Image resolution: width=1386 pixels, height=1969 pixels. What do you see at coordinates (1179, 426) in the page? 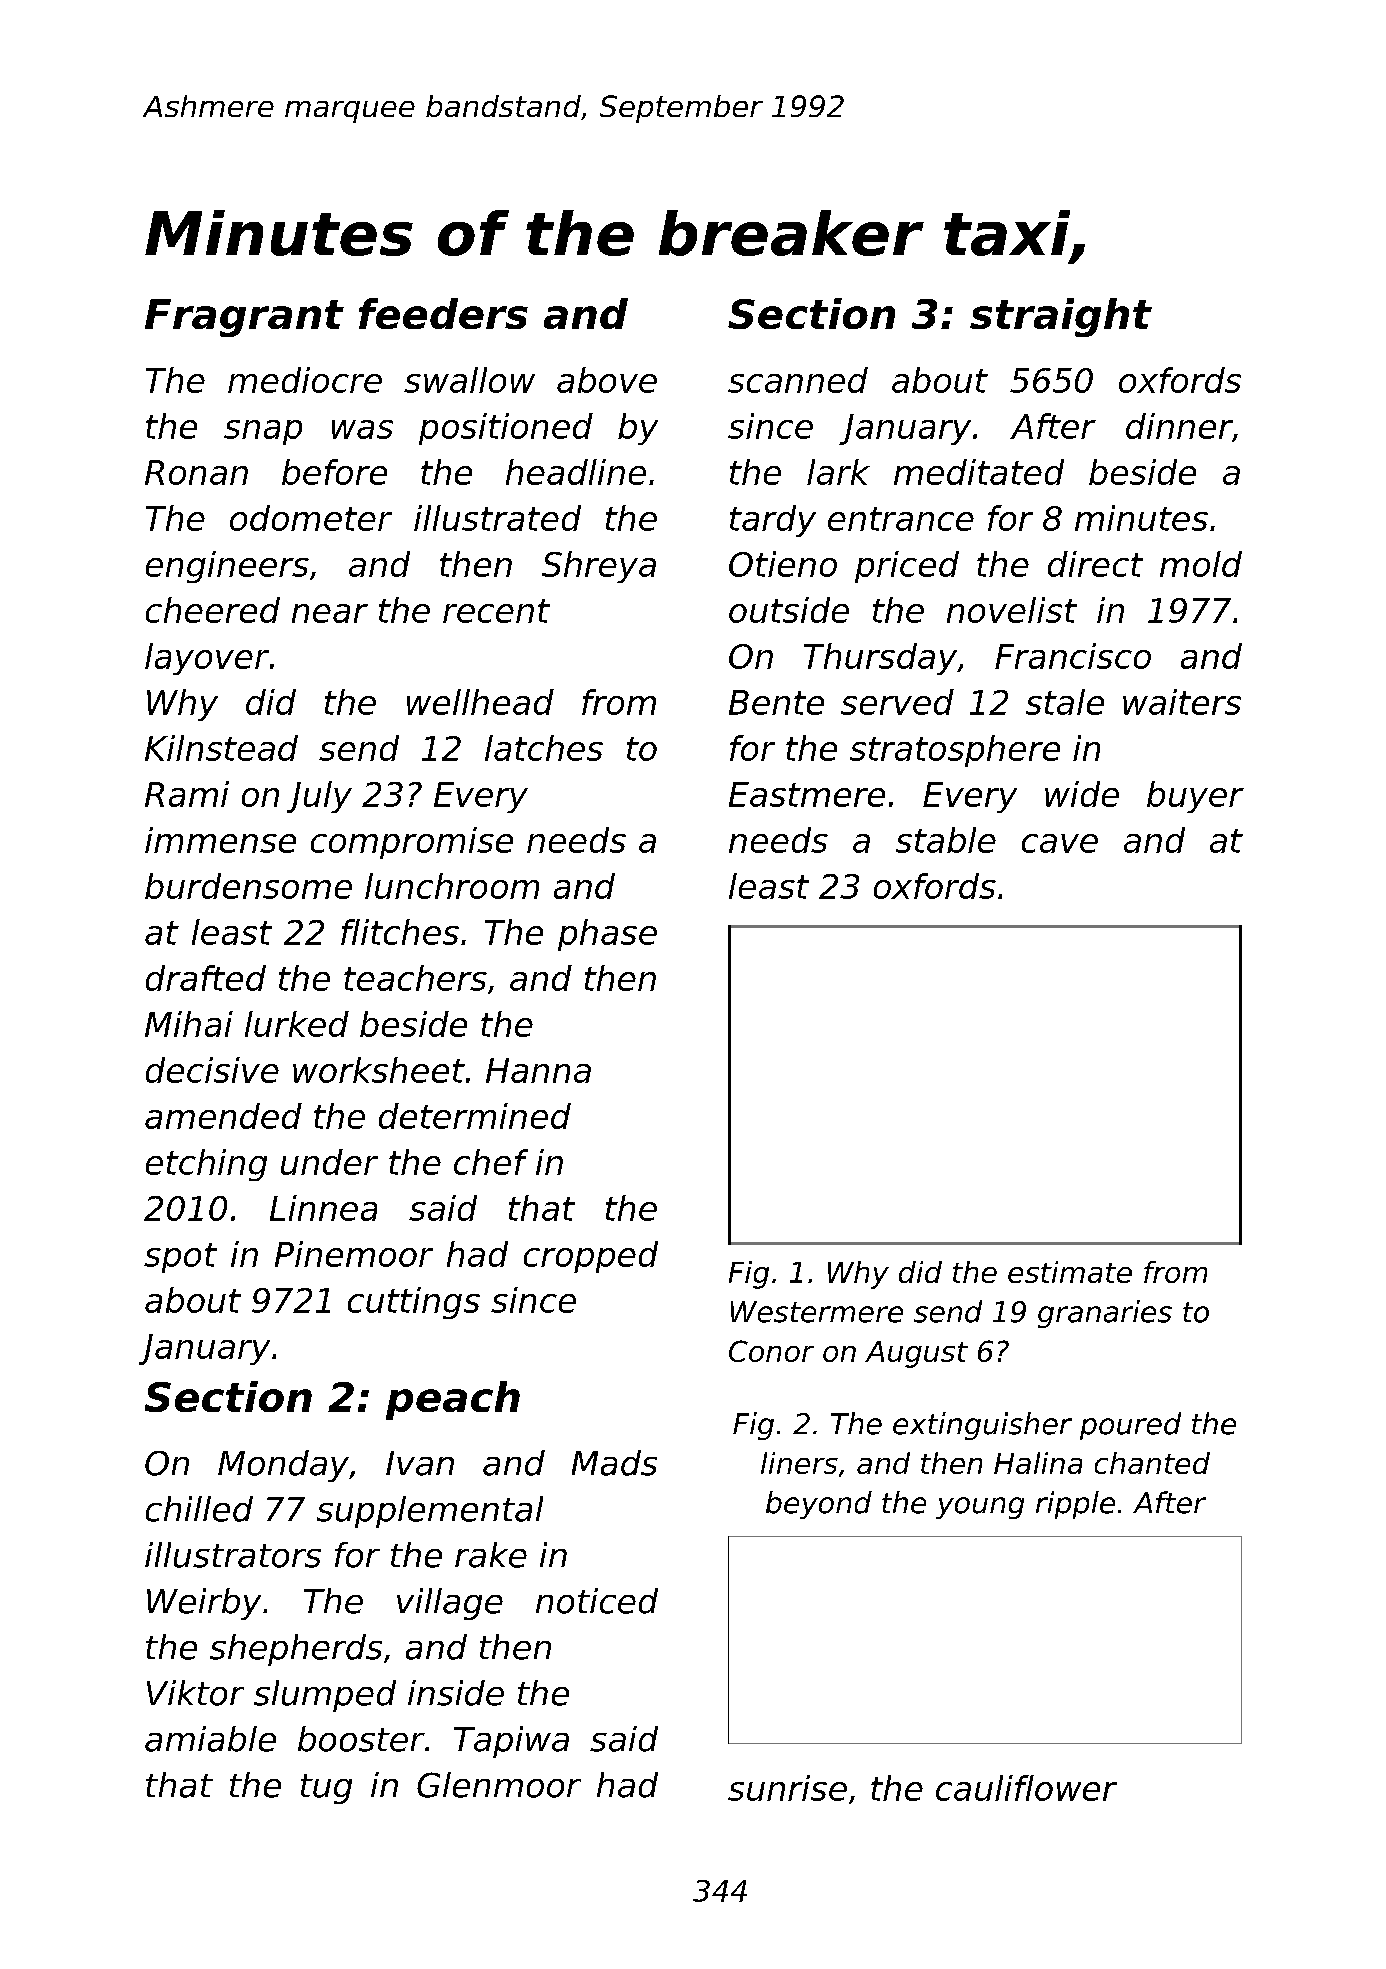
I see `dinner` at bounding box center [1179, 426].
